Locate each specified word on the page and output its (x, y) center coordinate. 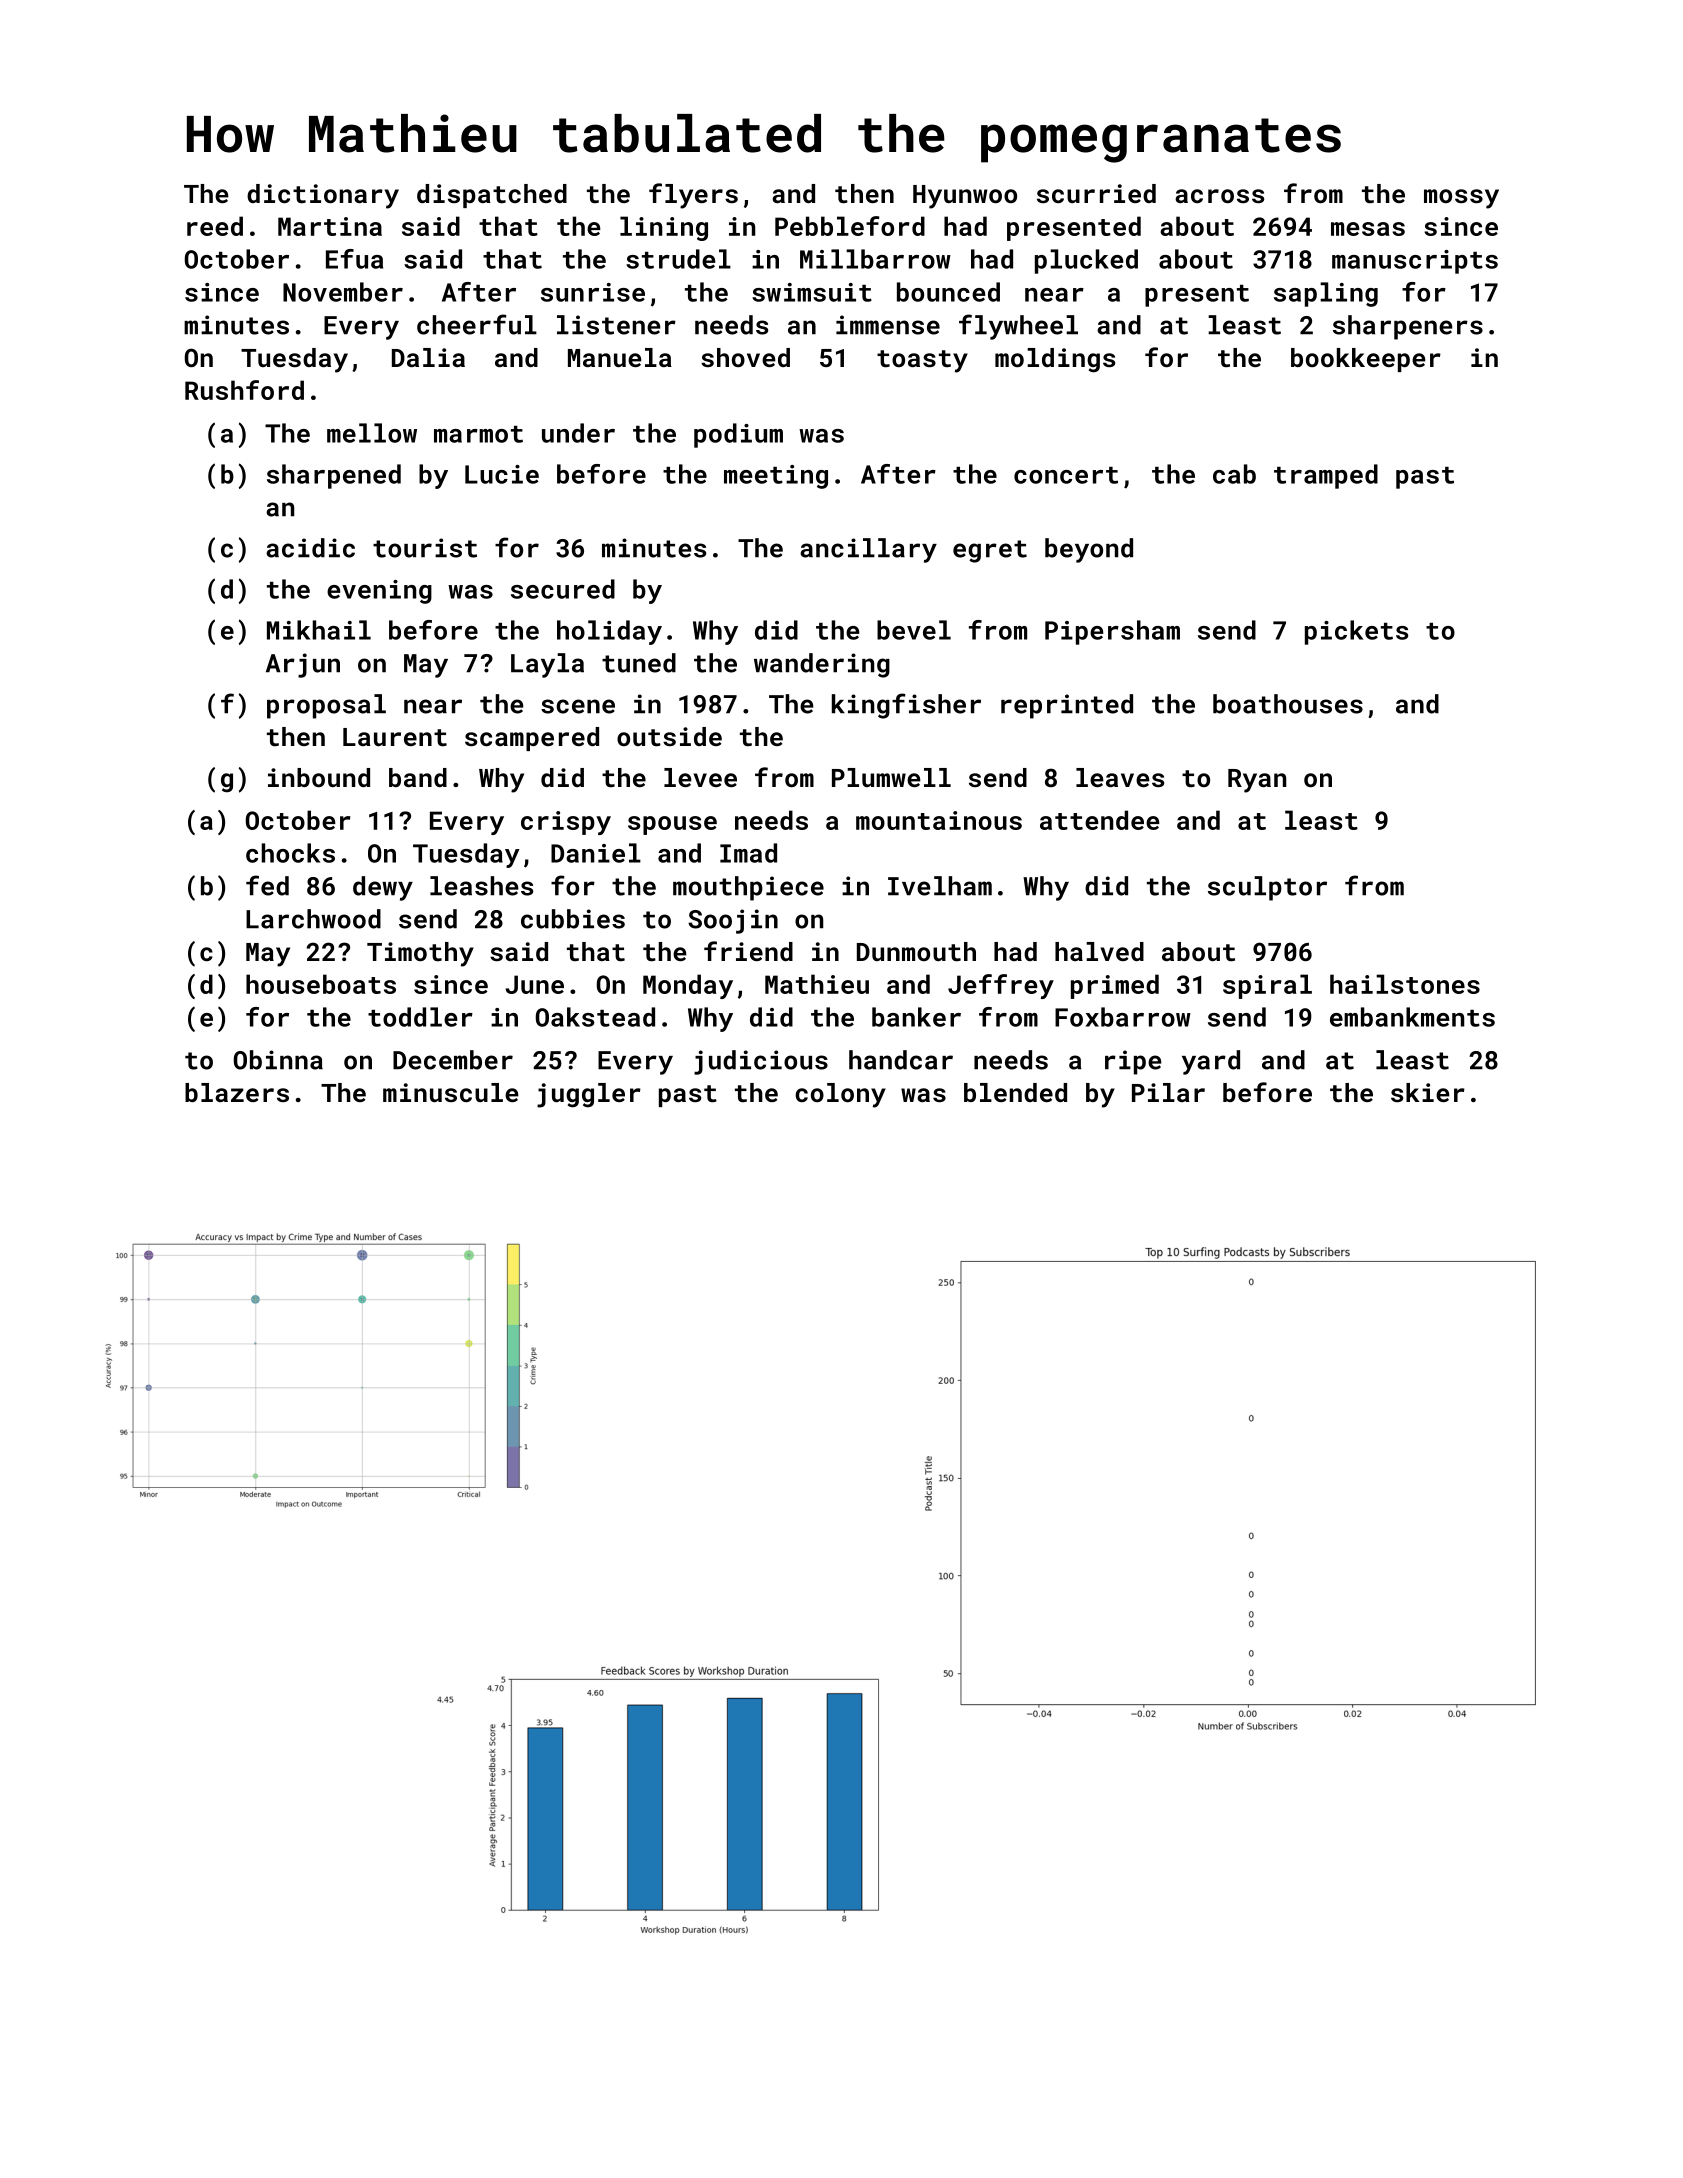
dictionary (323, 196)
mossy (1461, 199)
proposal (326, 706)
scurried (1096, 193)
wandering (822, 665)
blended (1015, 1092)
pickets (1356, 632)
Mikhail (319, 630)
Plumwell (891, 777)
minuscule (451, 1092)
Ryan (1257, 781)
